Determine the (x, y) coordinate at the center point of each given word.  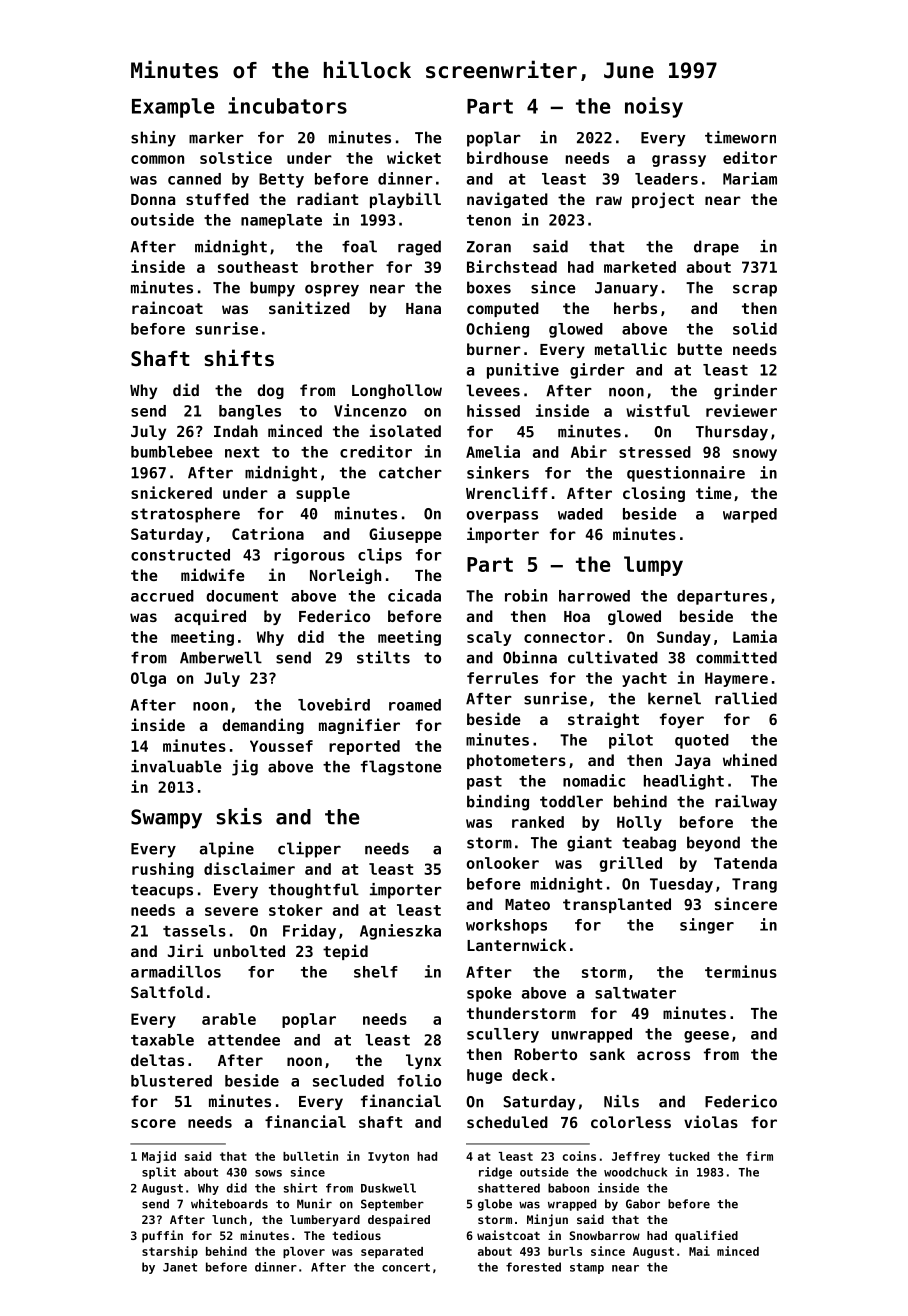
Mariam (750, 178)
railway (746, 803)
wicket (414, 157)
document (242, 596)
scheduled (507, 1122)
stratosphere (185, 515)
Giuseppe (405, 535)
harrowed (594, 596)
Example (173, 108)
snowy (755, 455)
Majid (159, 1157)
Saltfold (167, 992)
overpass (502, 517)
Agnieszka (400, 932)
